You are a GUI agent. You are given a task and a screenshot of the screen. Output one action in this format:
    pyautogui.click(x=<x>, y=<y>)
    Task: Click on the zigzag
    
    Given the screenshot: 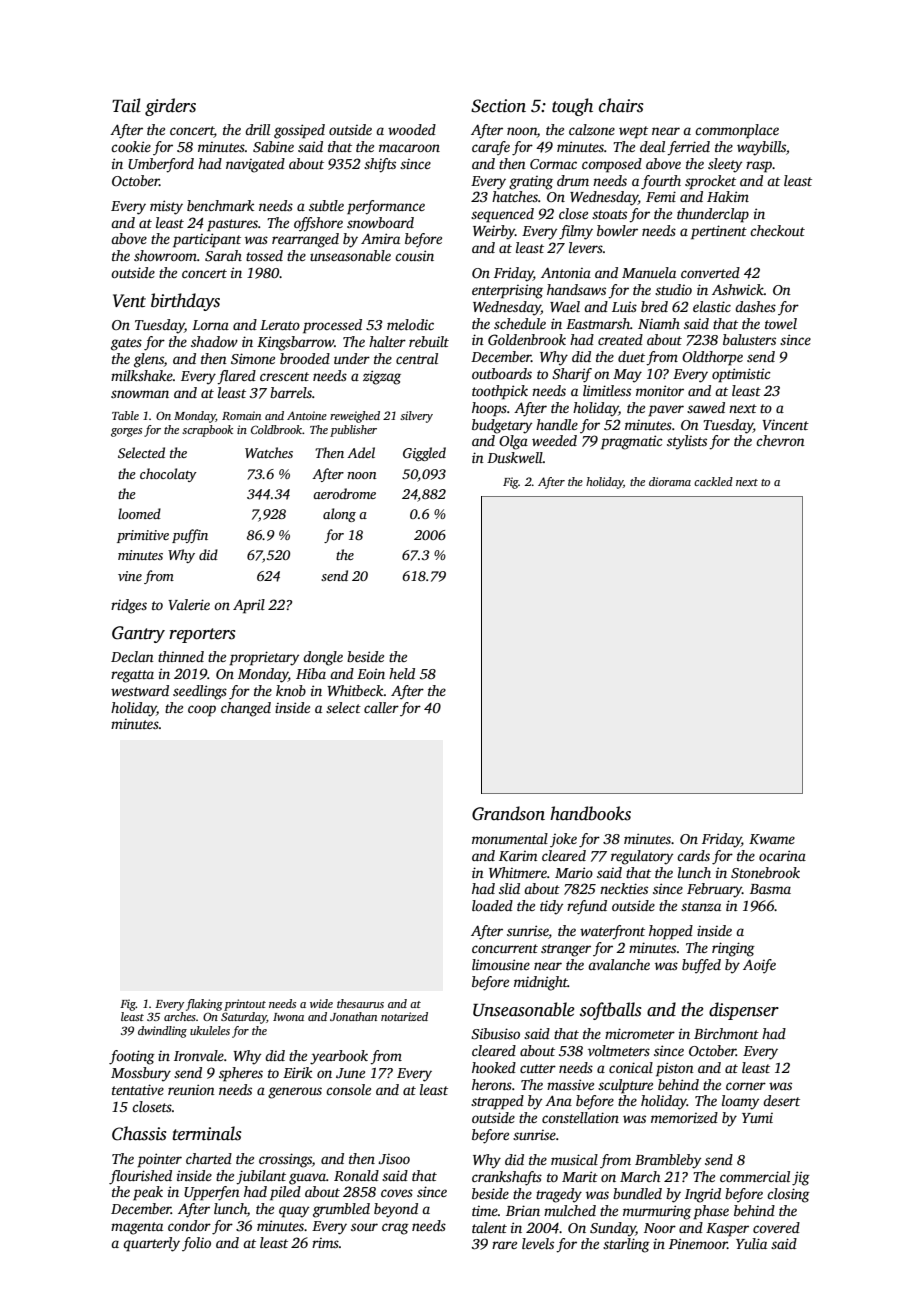 What is the action you would take?
    pyautogui.click(x=382, y=377)
